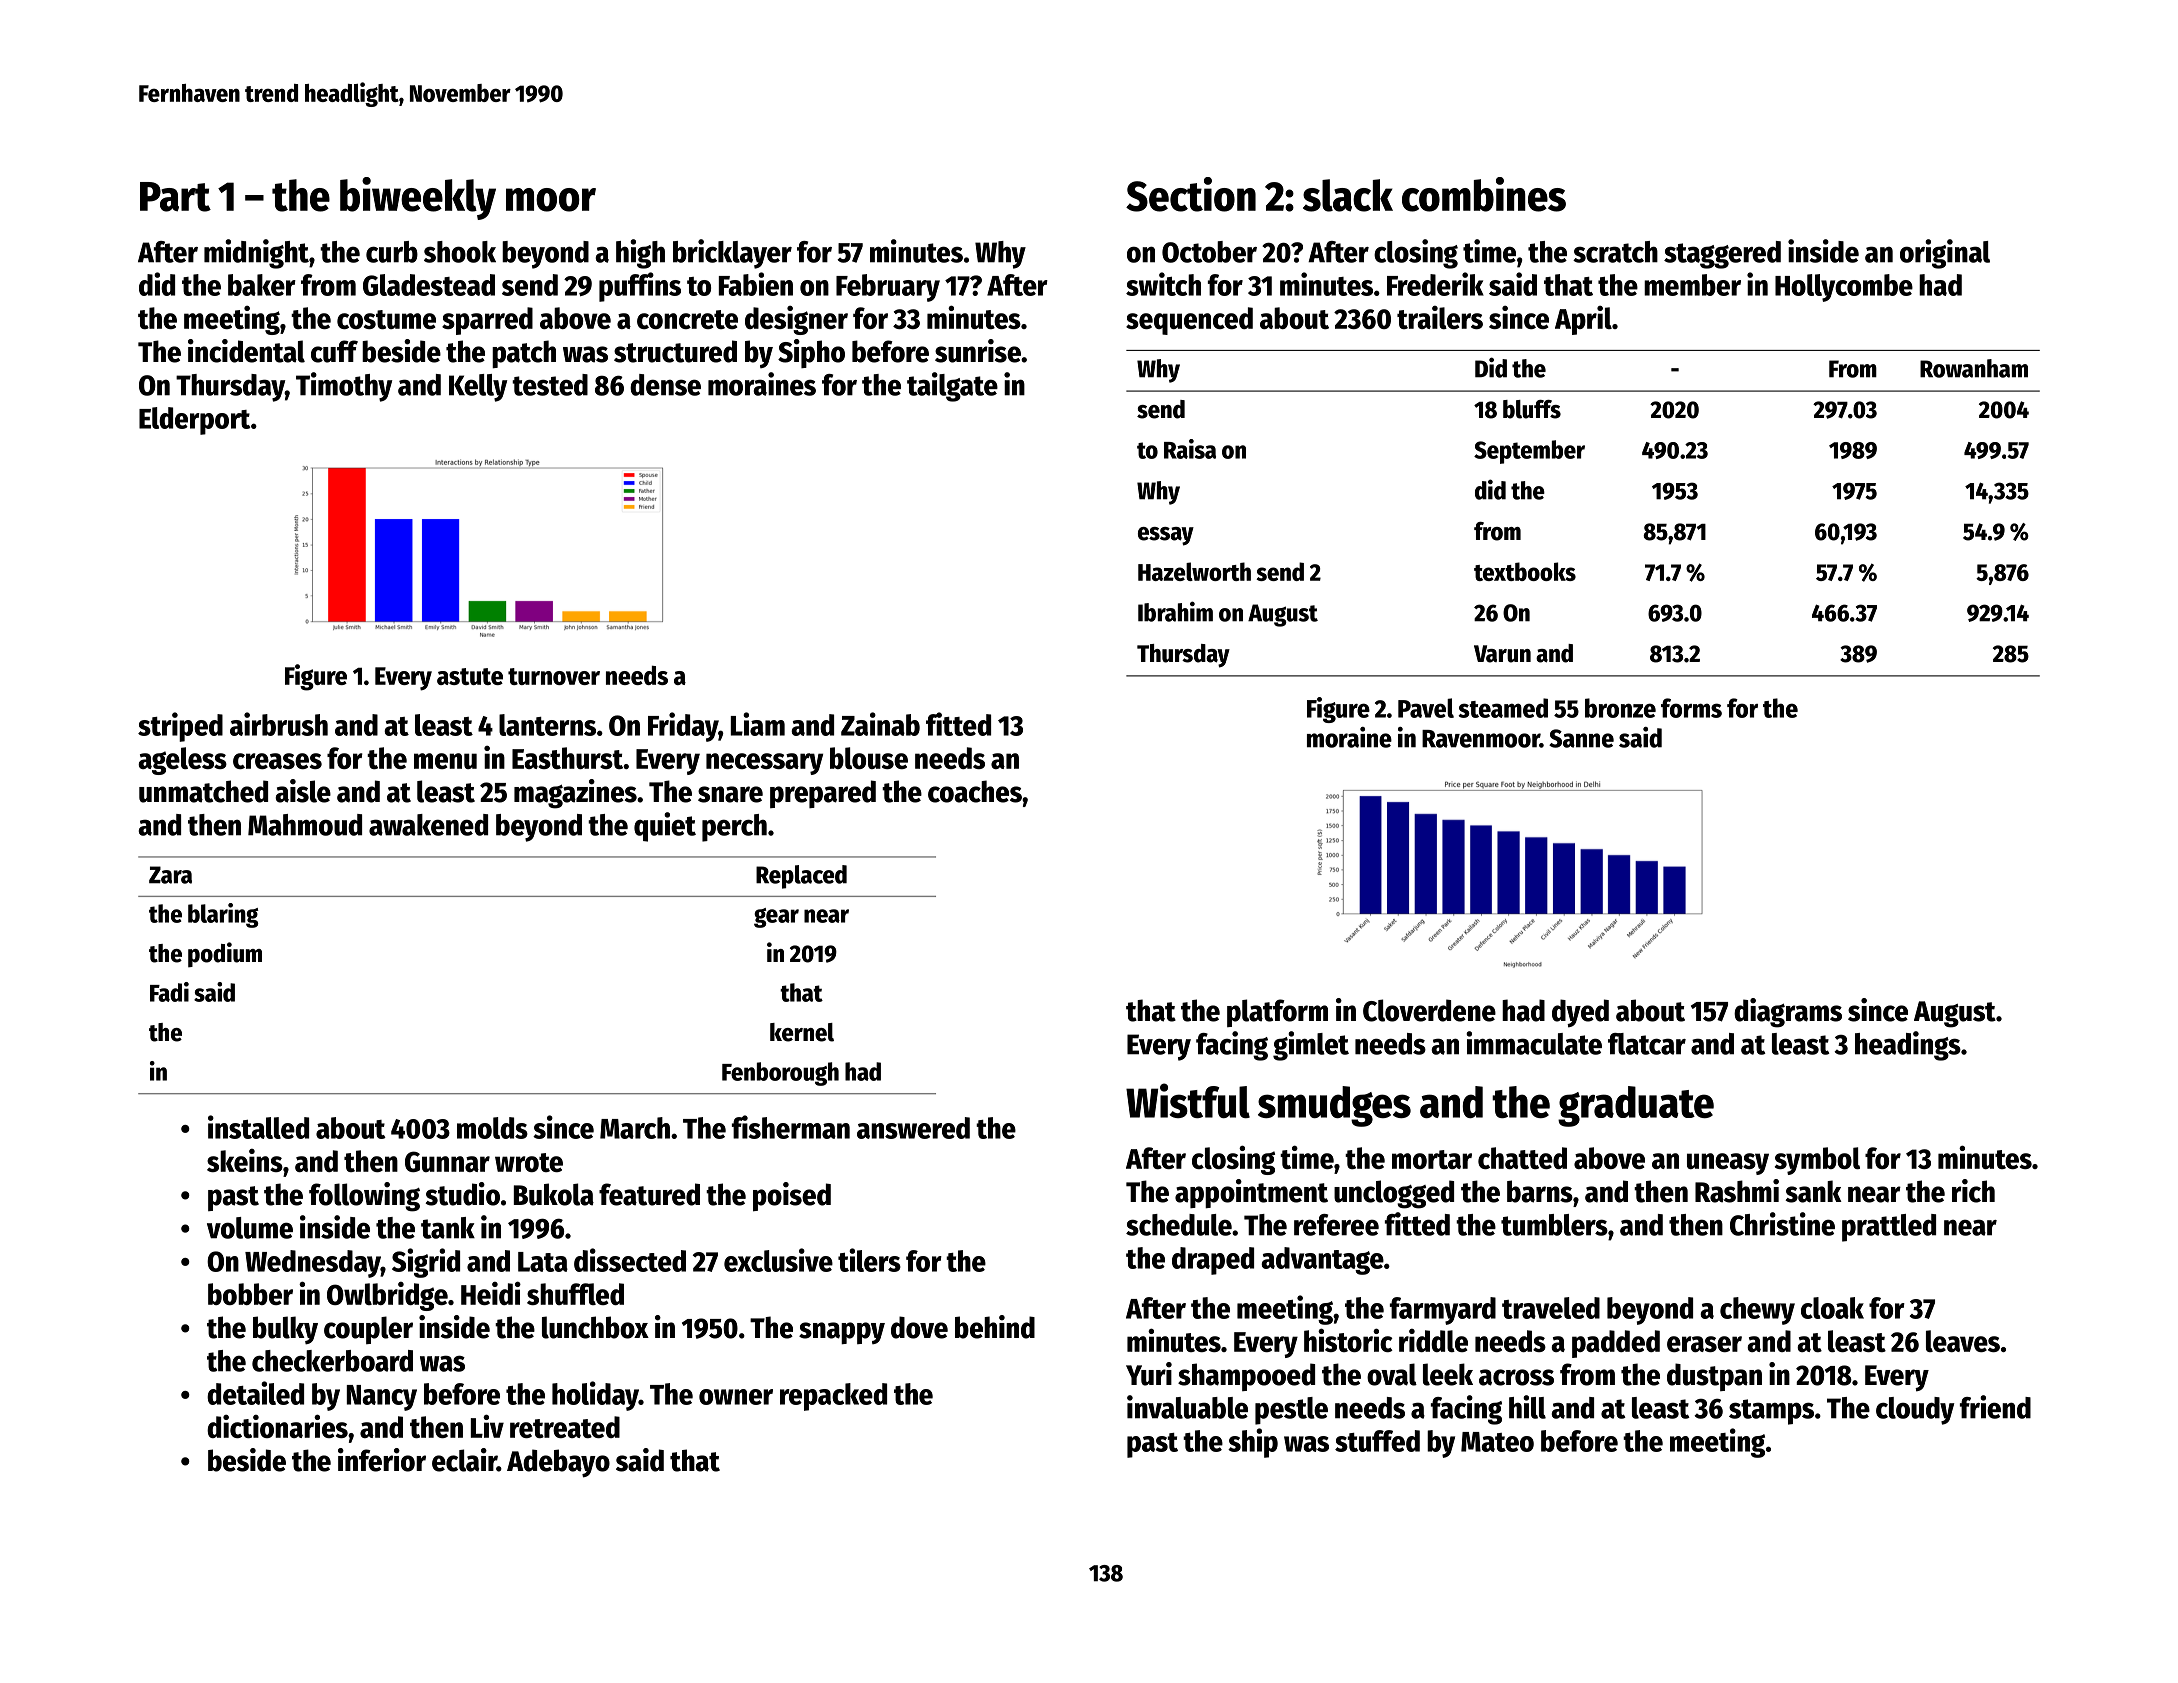 This image has height=1683, width=2178. Describe the element at coordinates (554, 1194) in the image. I see `Bukola` at that location.
